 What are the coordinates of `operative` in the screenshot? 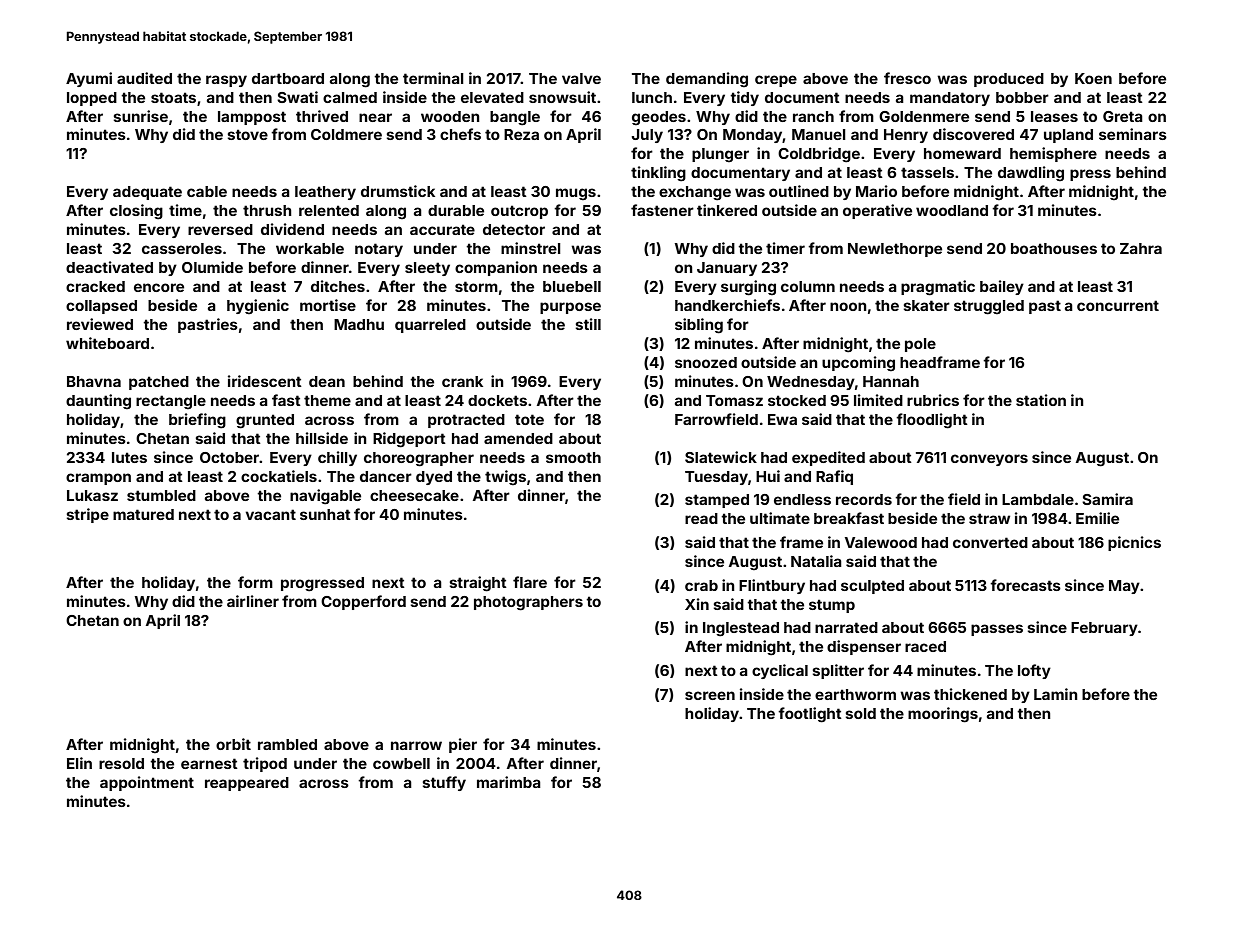 It's located at (877, 211).
